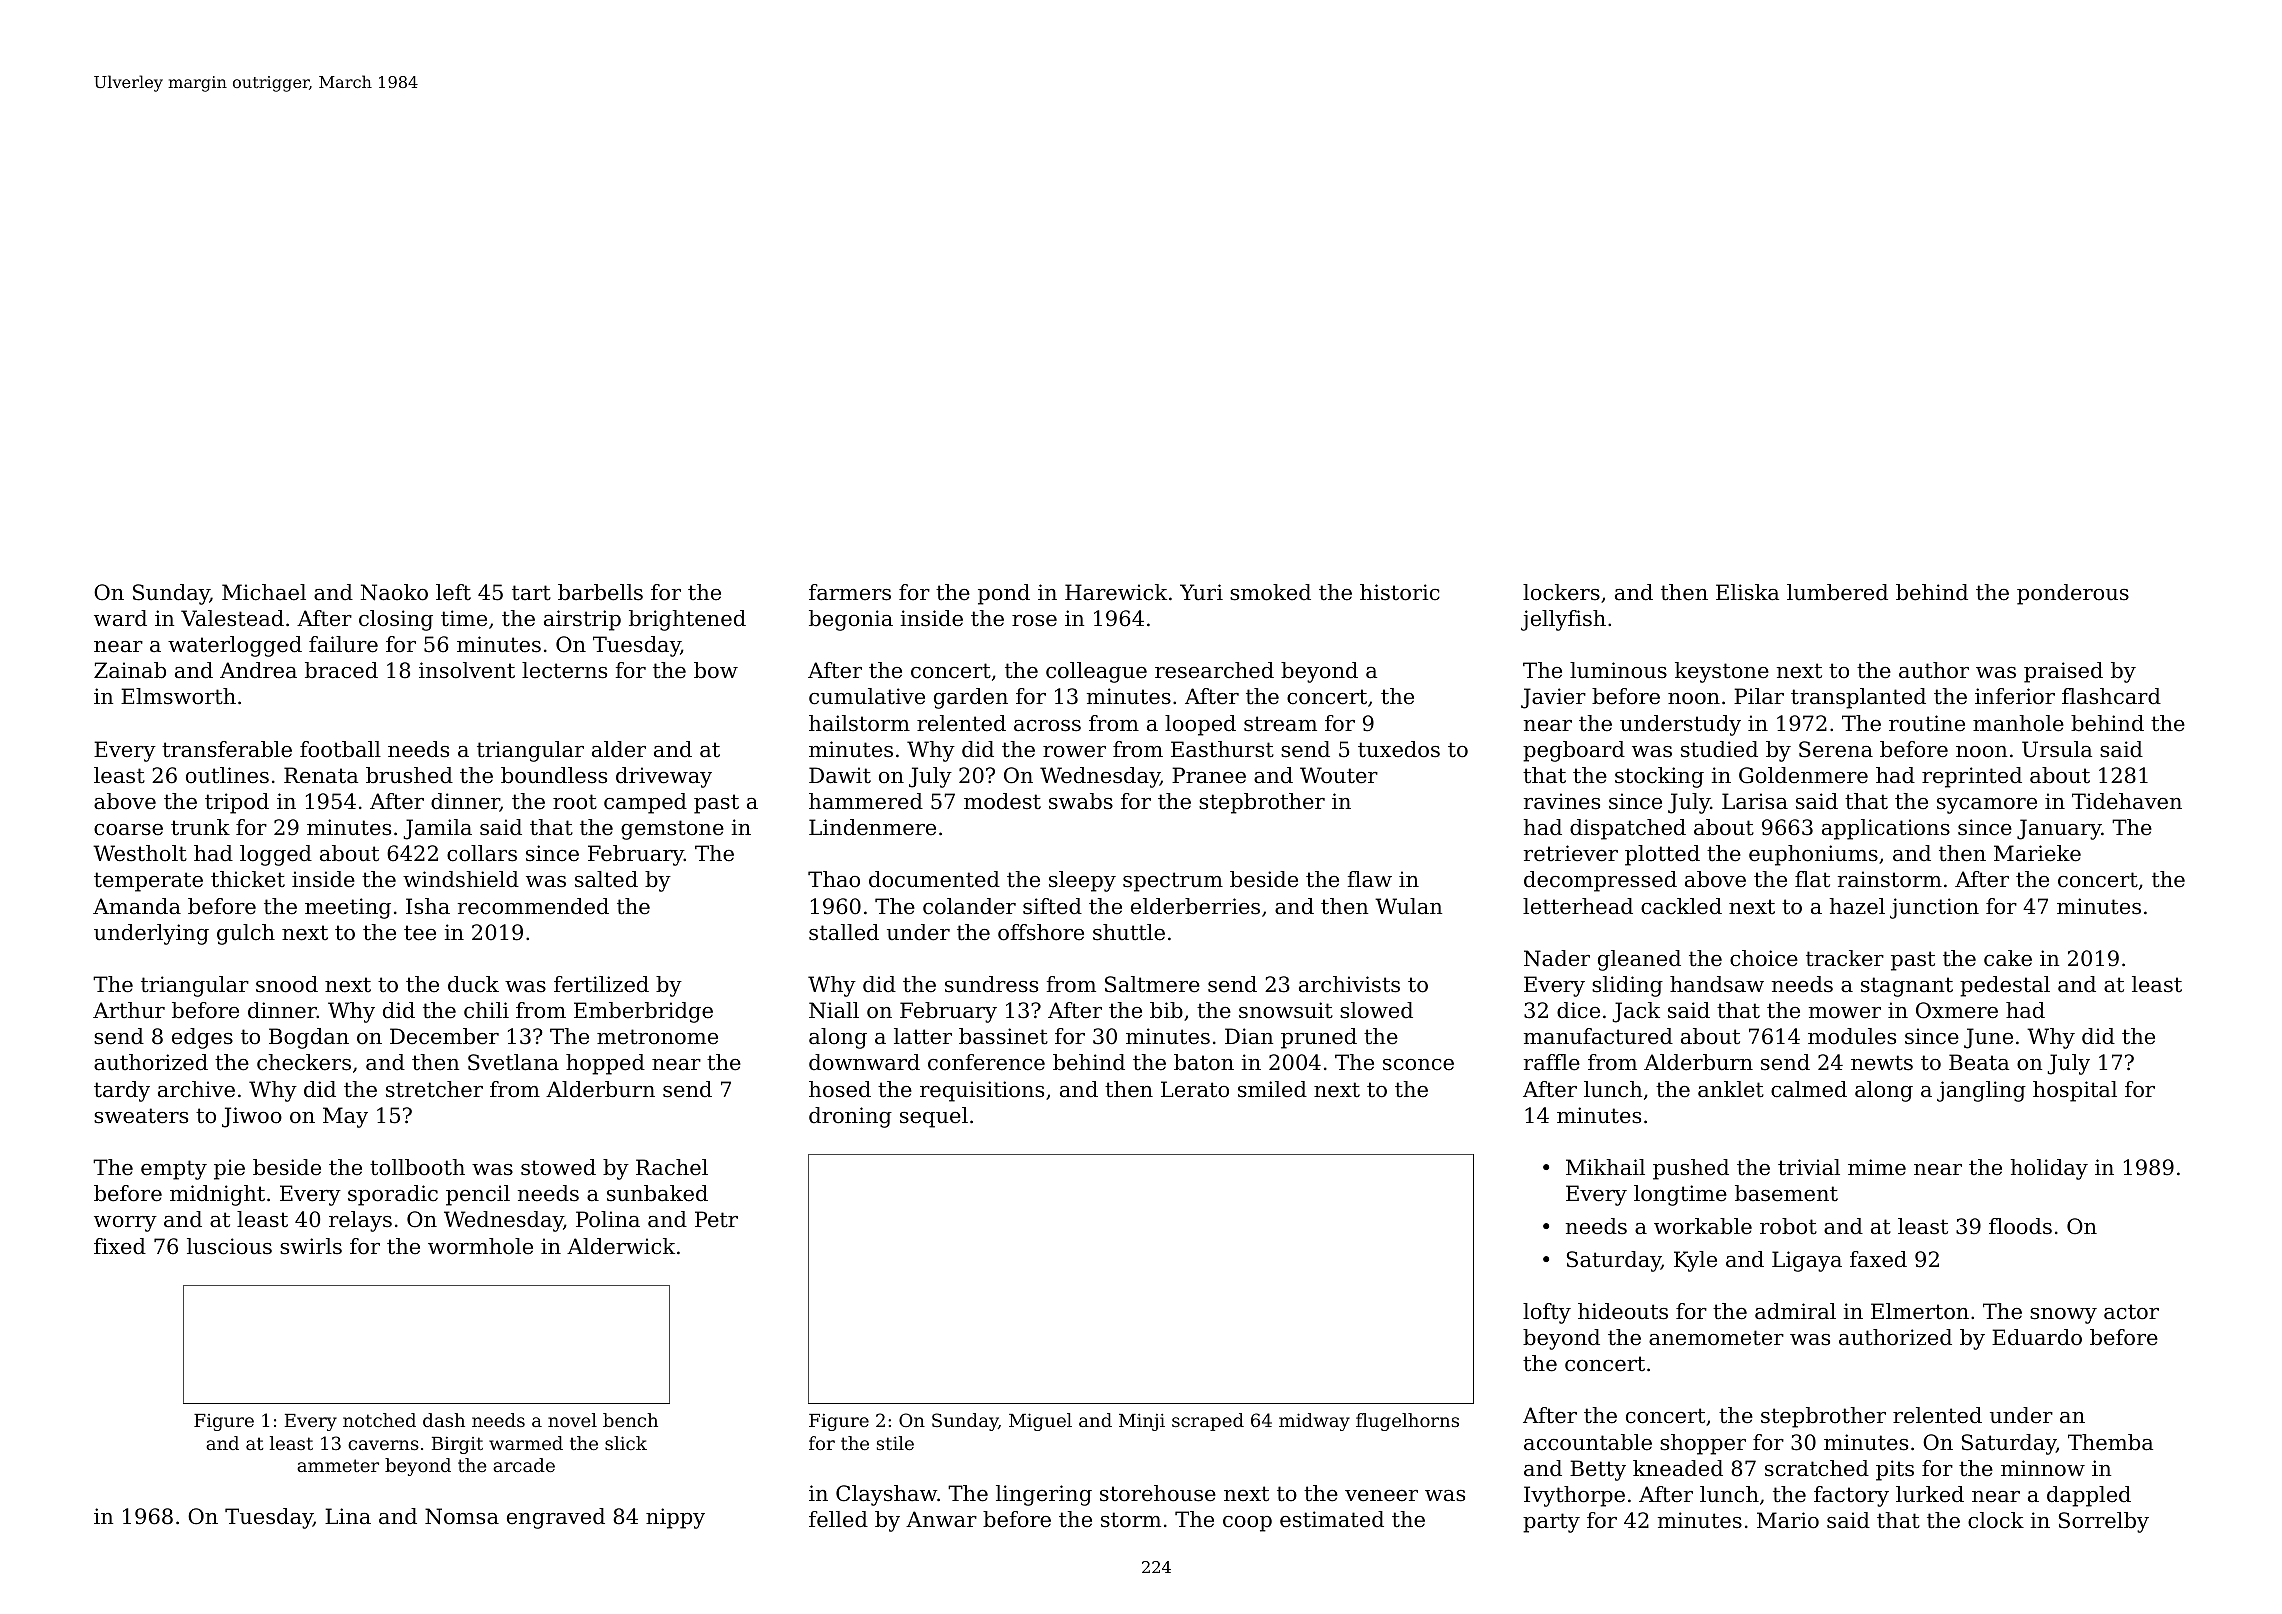 The height and width of the screenshot is (1614, 2282). Describe the element at coordinates (2089, 1496) in the screenshot. I see `dappled` at that location.
